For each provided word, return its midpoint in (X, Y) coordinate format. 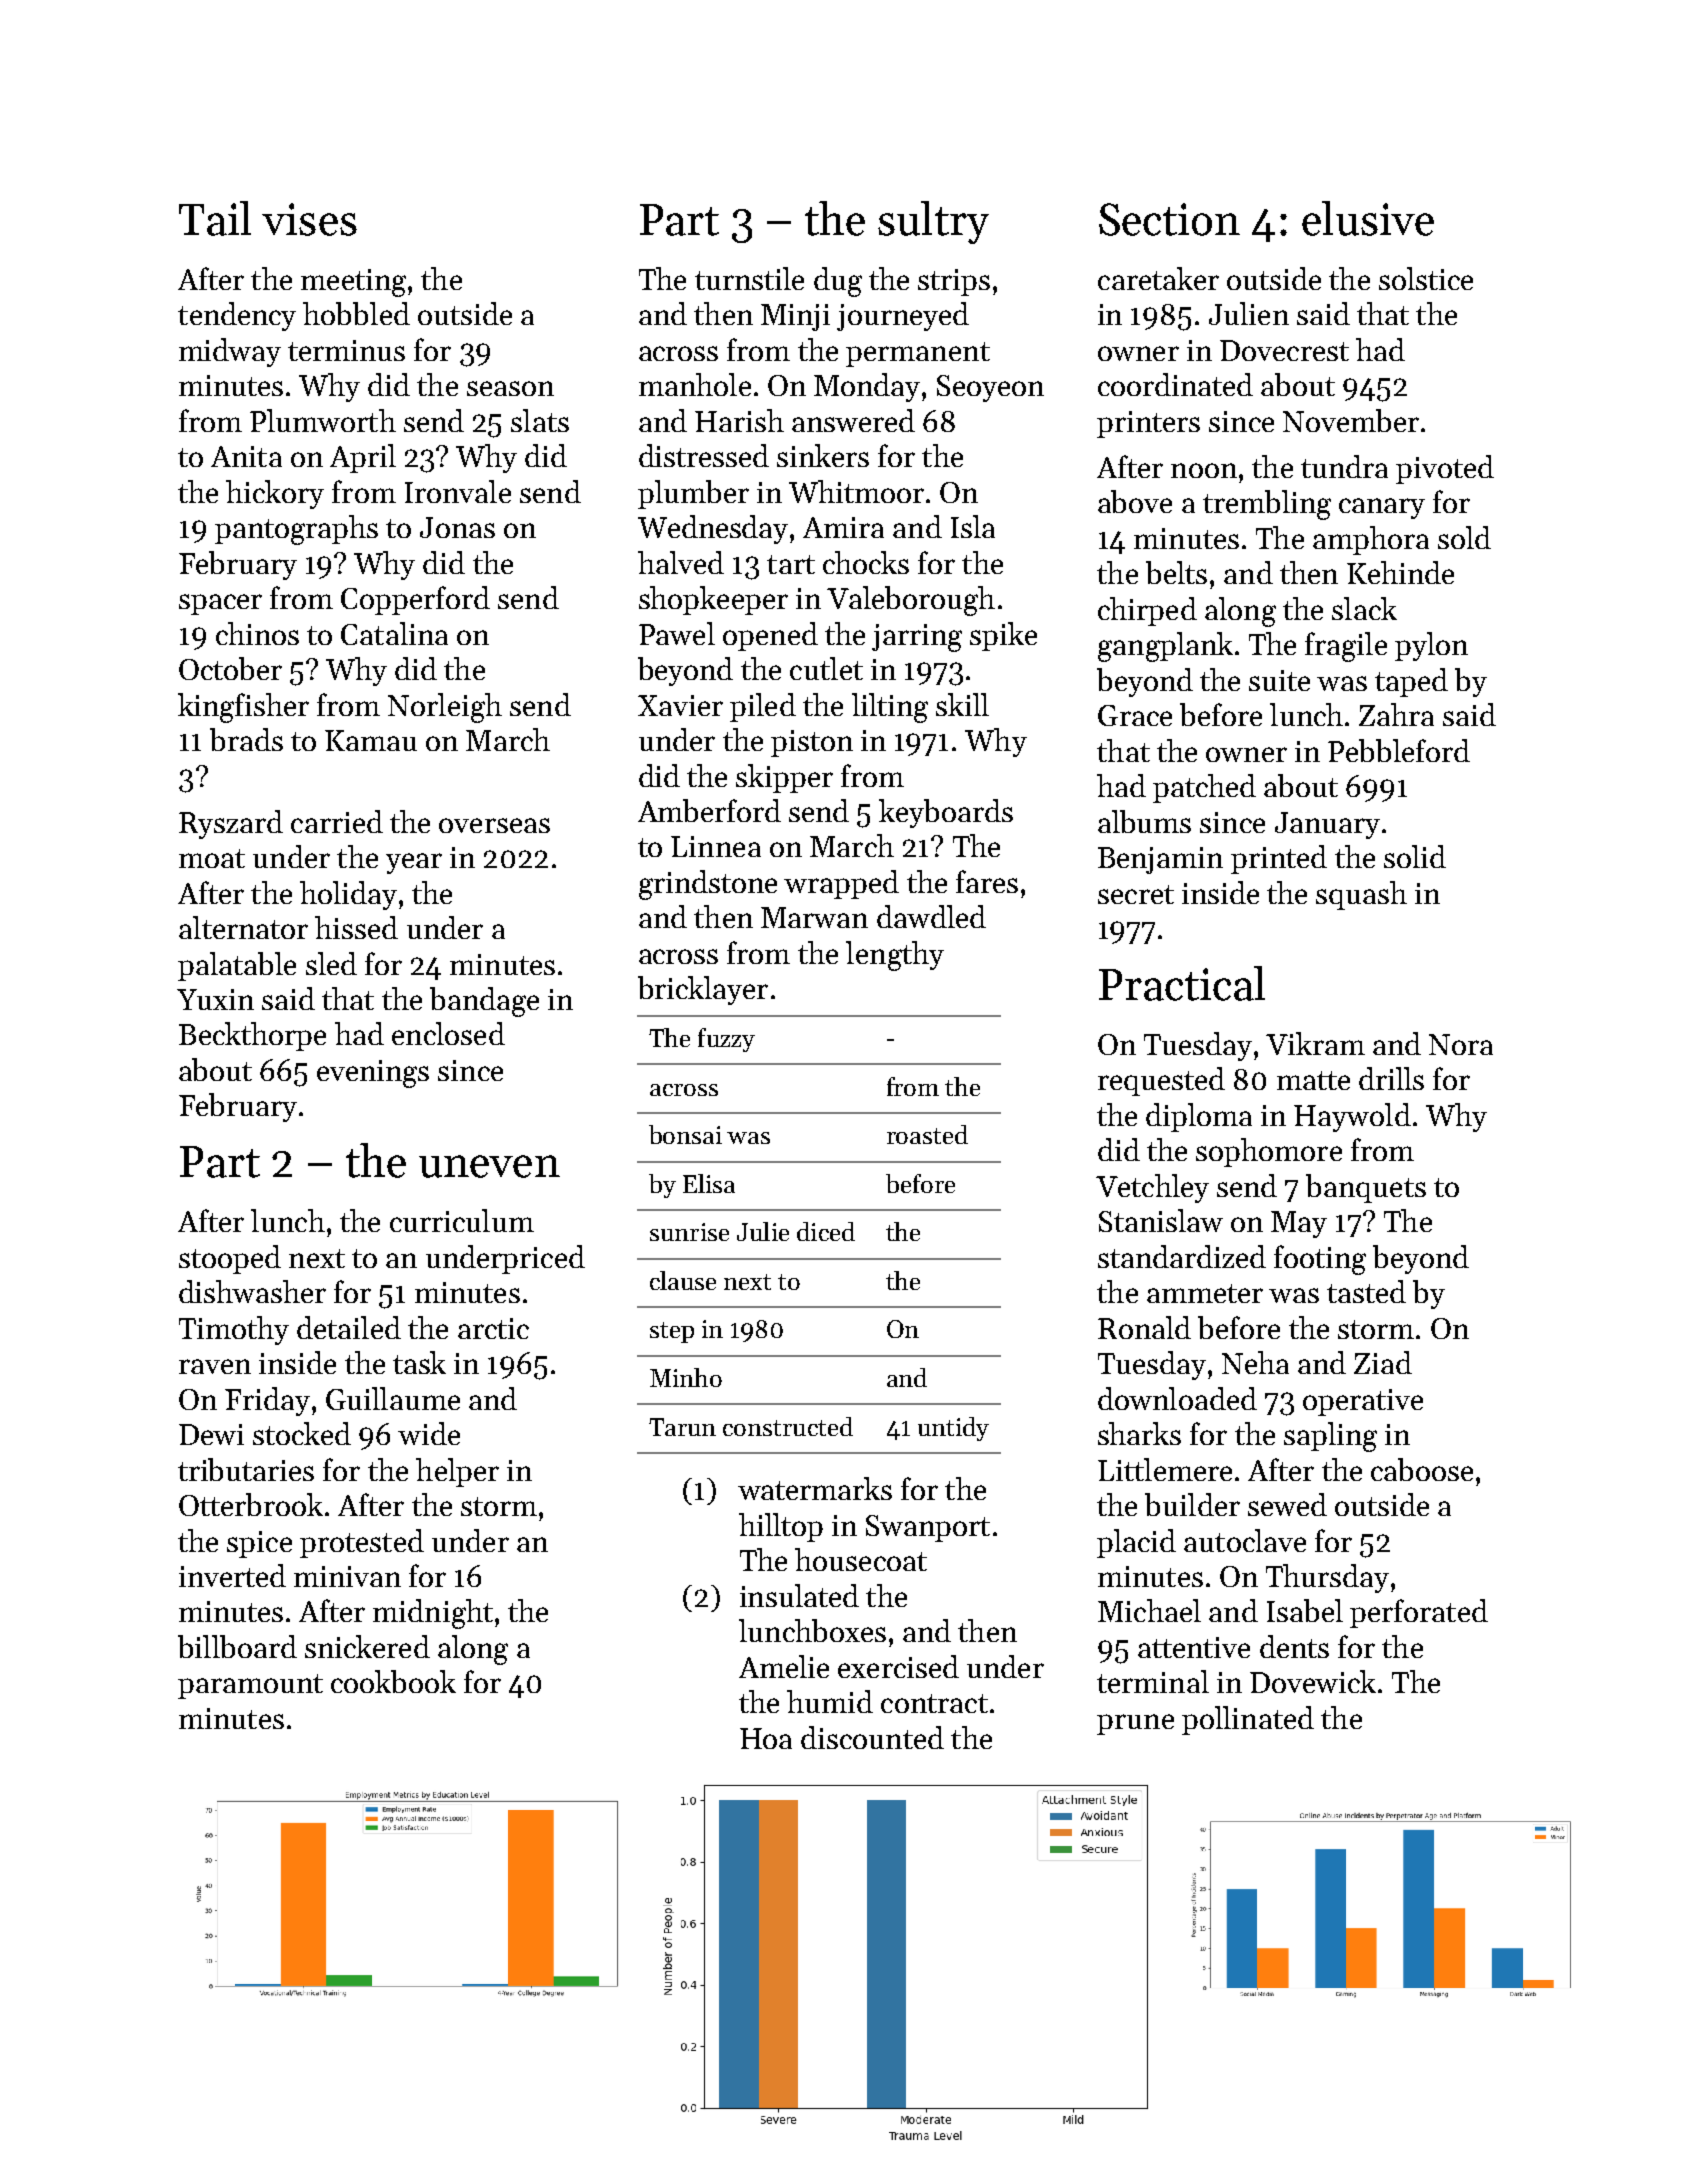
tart (791, 564)
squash (1361, 895)
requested (1161, 1081)
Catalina (394, 633)
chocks (866, 562)
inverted (232, 1575)
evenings (373, 1074)
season (510, 388)
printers (1148, 424)
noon (1204, 470)
